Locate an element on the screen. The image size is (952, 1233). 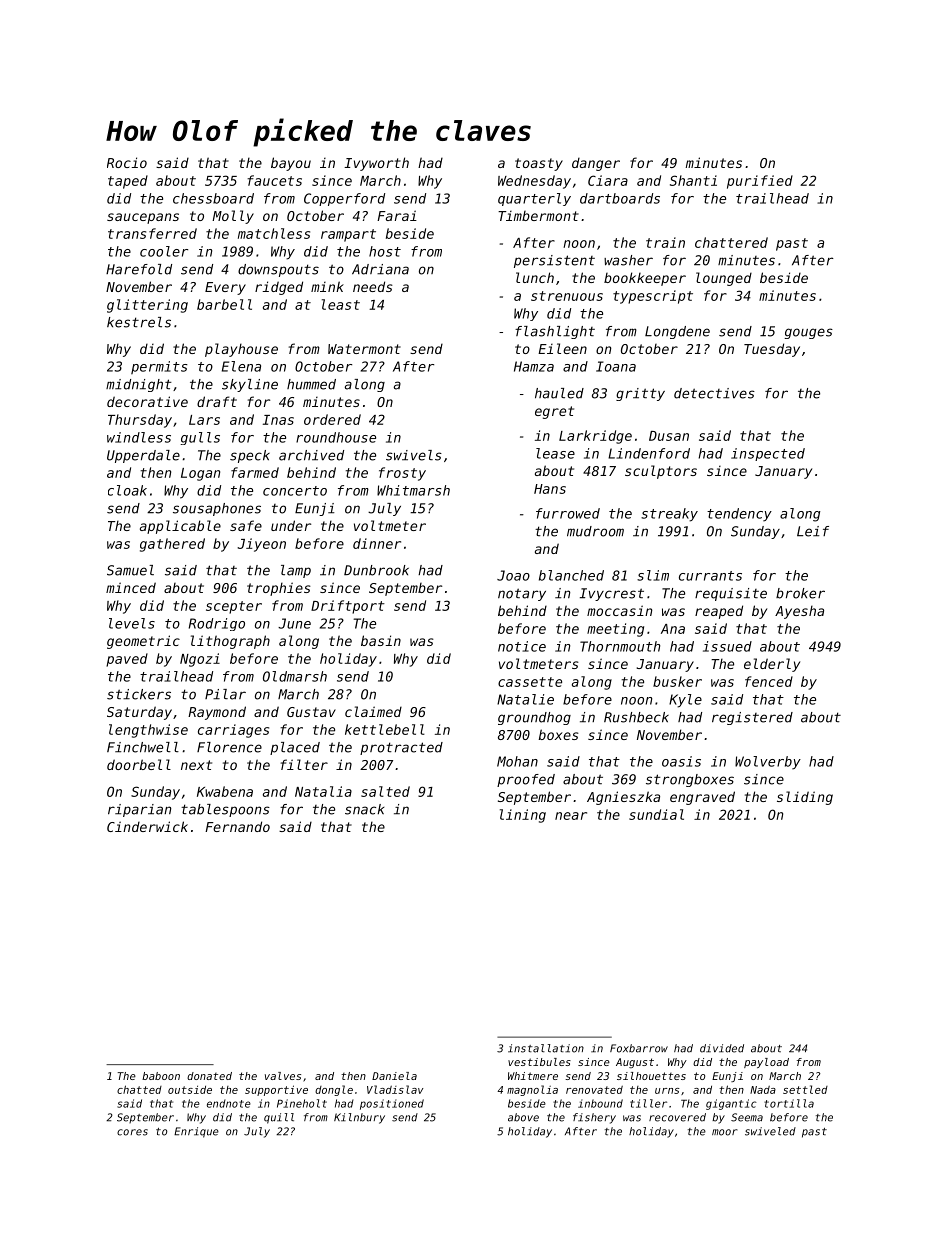
bayou is located at coordinates (291, 164).
